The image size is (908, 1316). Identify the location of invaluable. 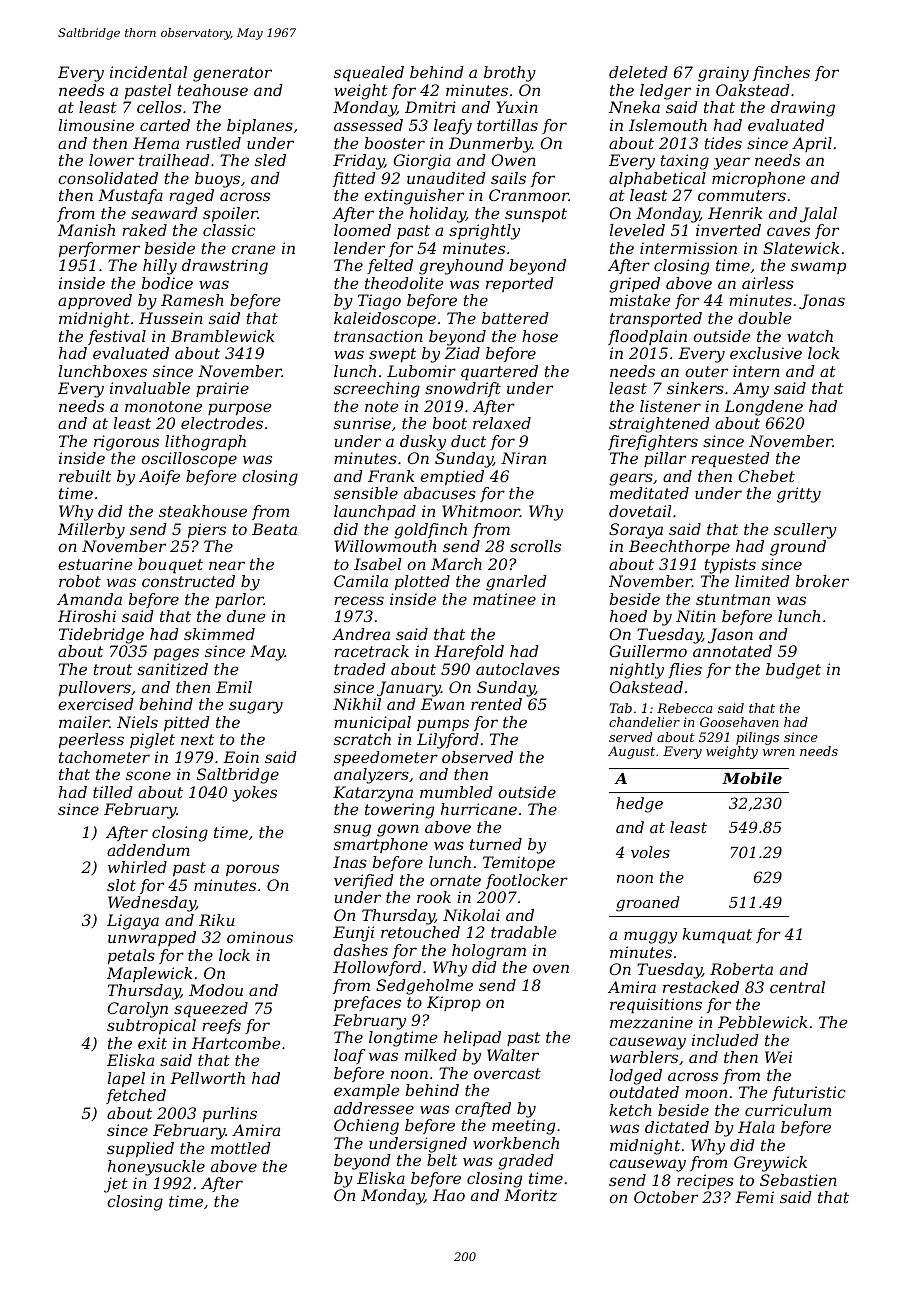
(150, 388).
